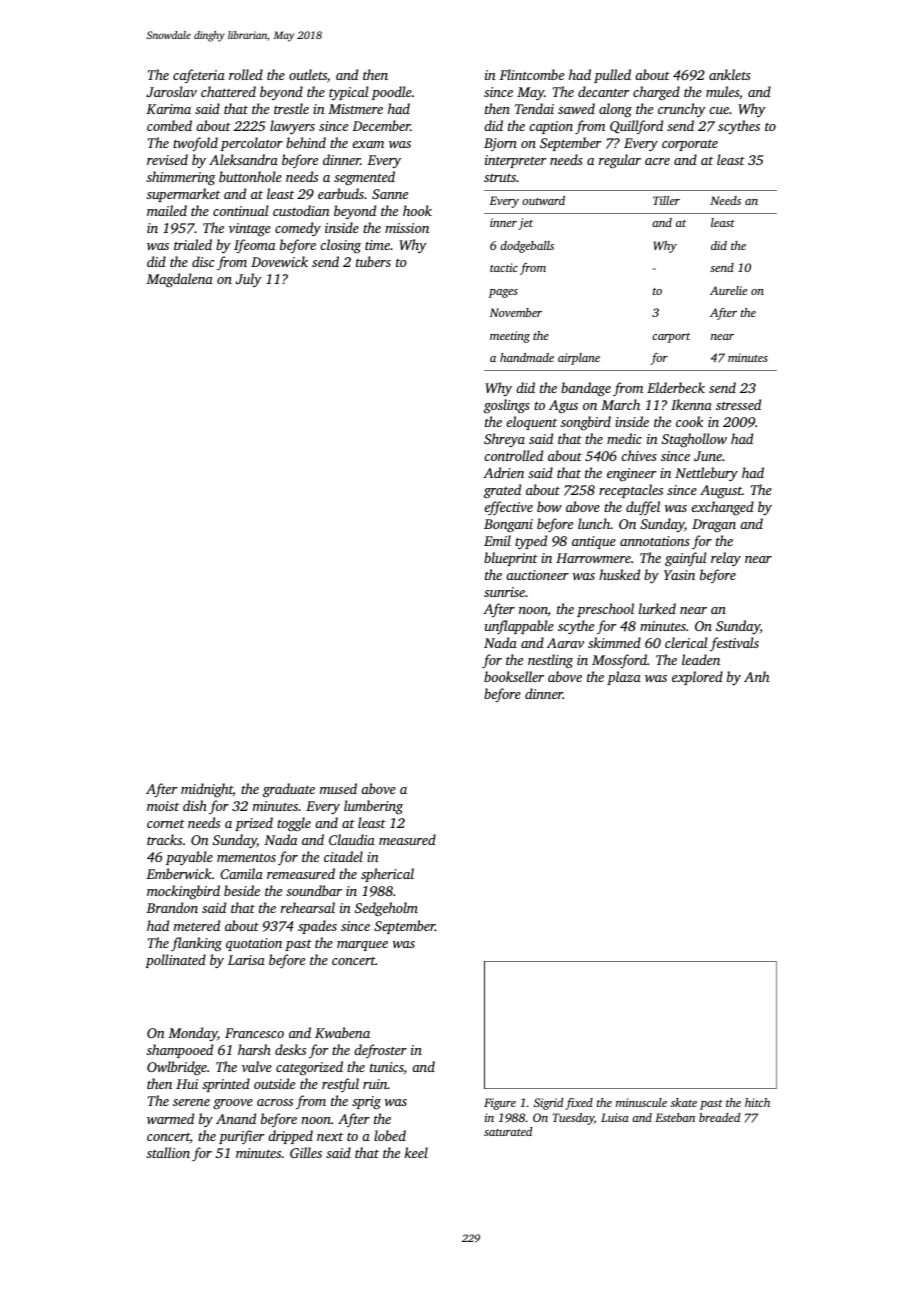 The width and height of the screenshot is (924, 1311). I want to click on pulled, so click(612, 76).
